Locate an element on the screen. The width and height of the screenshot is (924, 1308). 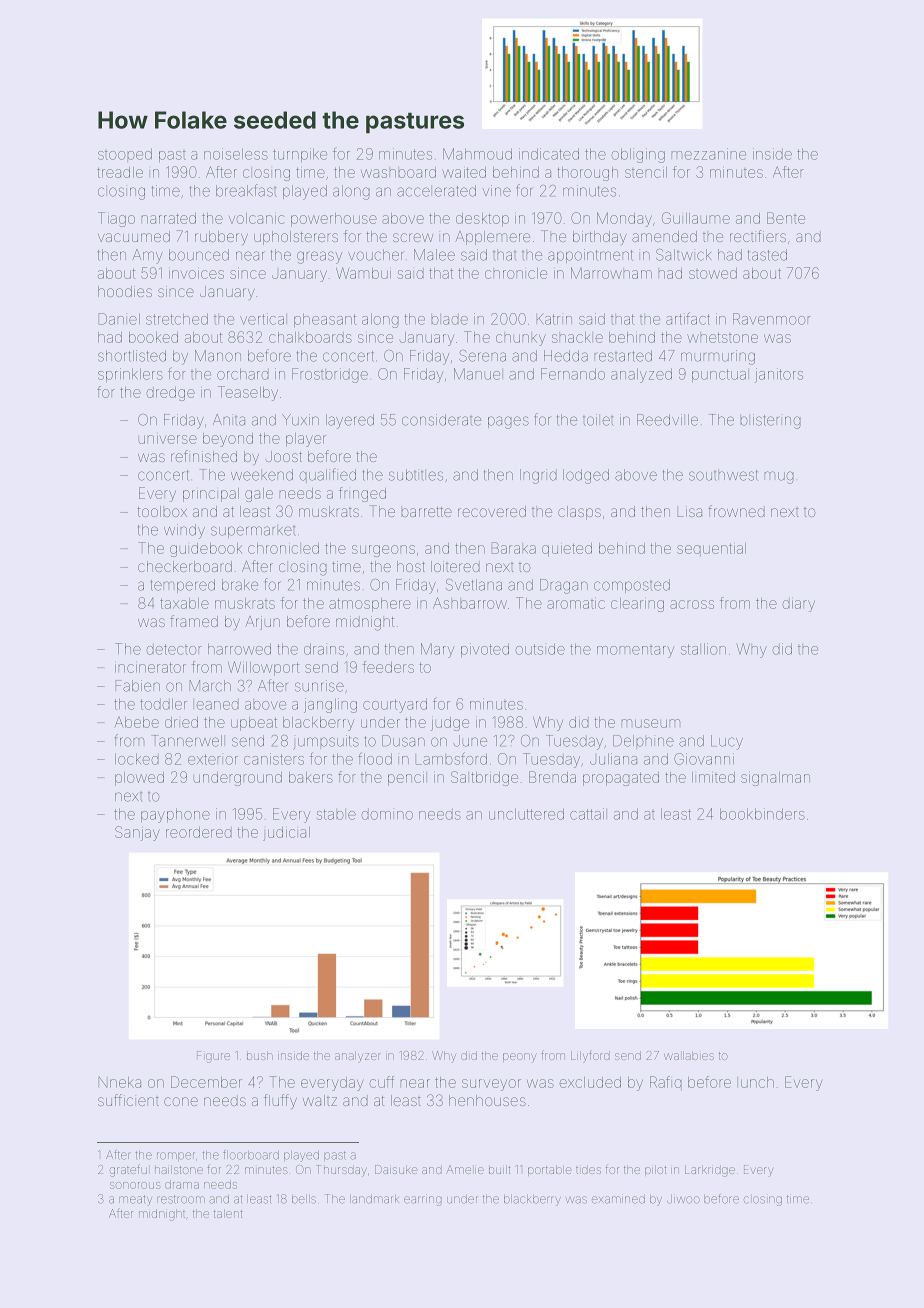
brake is located at coordinates (240, 585).
